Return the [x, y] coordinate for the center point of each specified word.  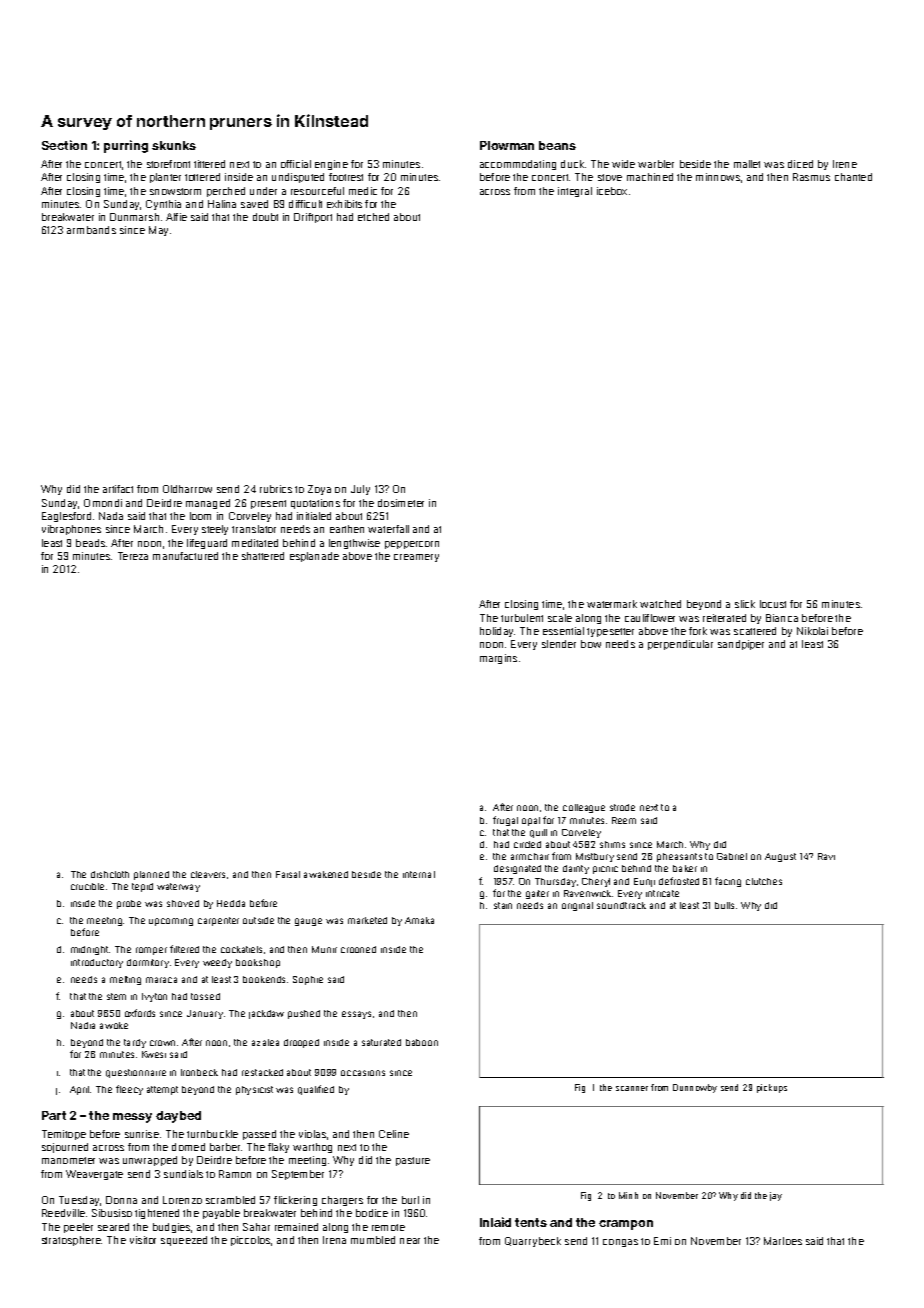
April [79, 1090]
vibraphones [71, 530]
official [296, 164]
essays [356, 1015]
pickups [772, 1088]
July [360, 490]
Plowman [507, 145]
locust [773, 604]
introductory [97, 963]
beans [557, 145]
